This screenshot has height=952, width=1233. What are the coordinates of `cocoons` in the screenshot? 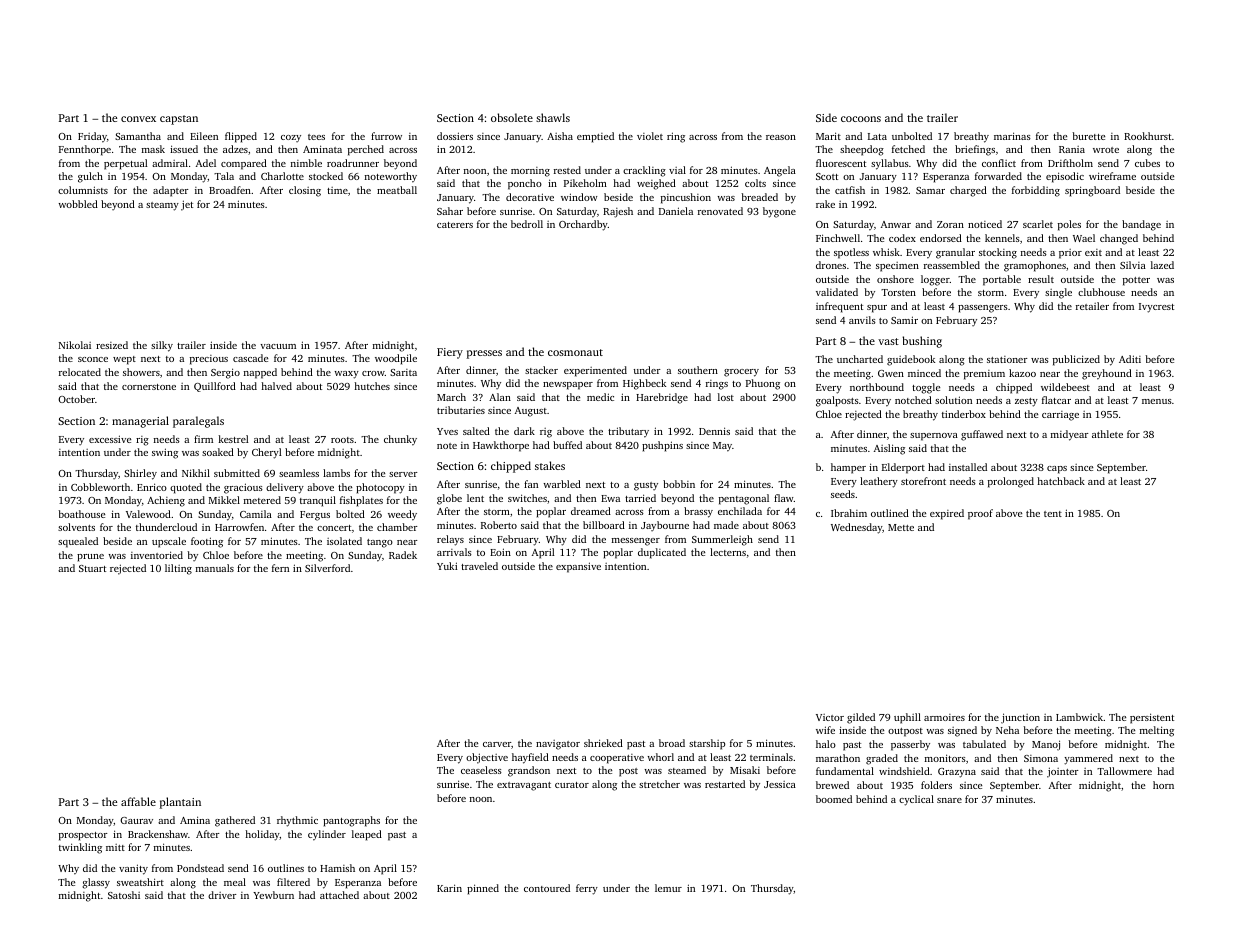 It's located at (861, 119).
